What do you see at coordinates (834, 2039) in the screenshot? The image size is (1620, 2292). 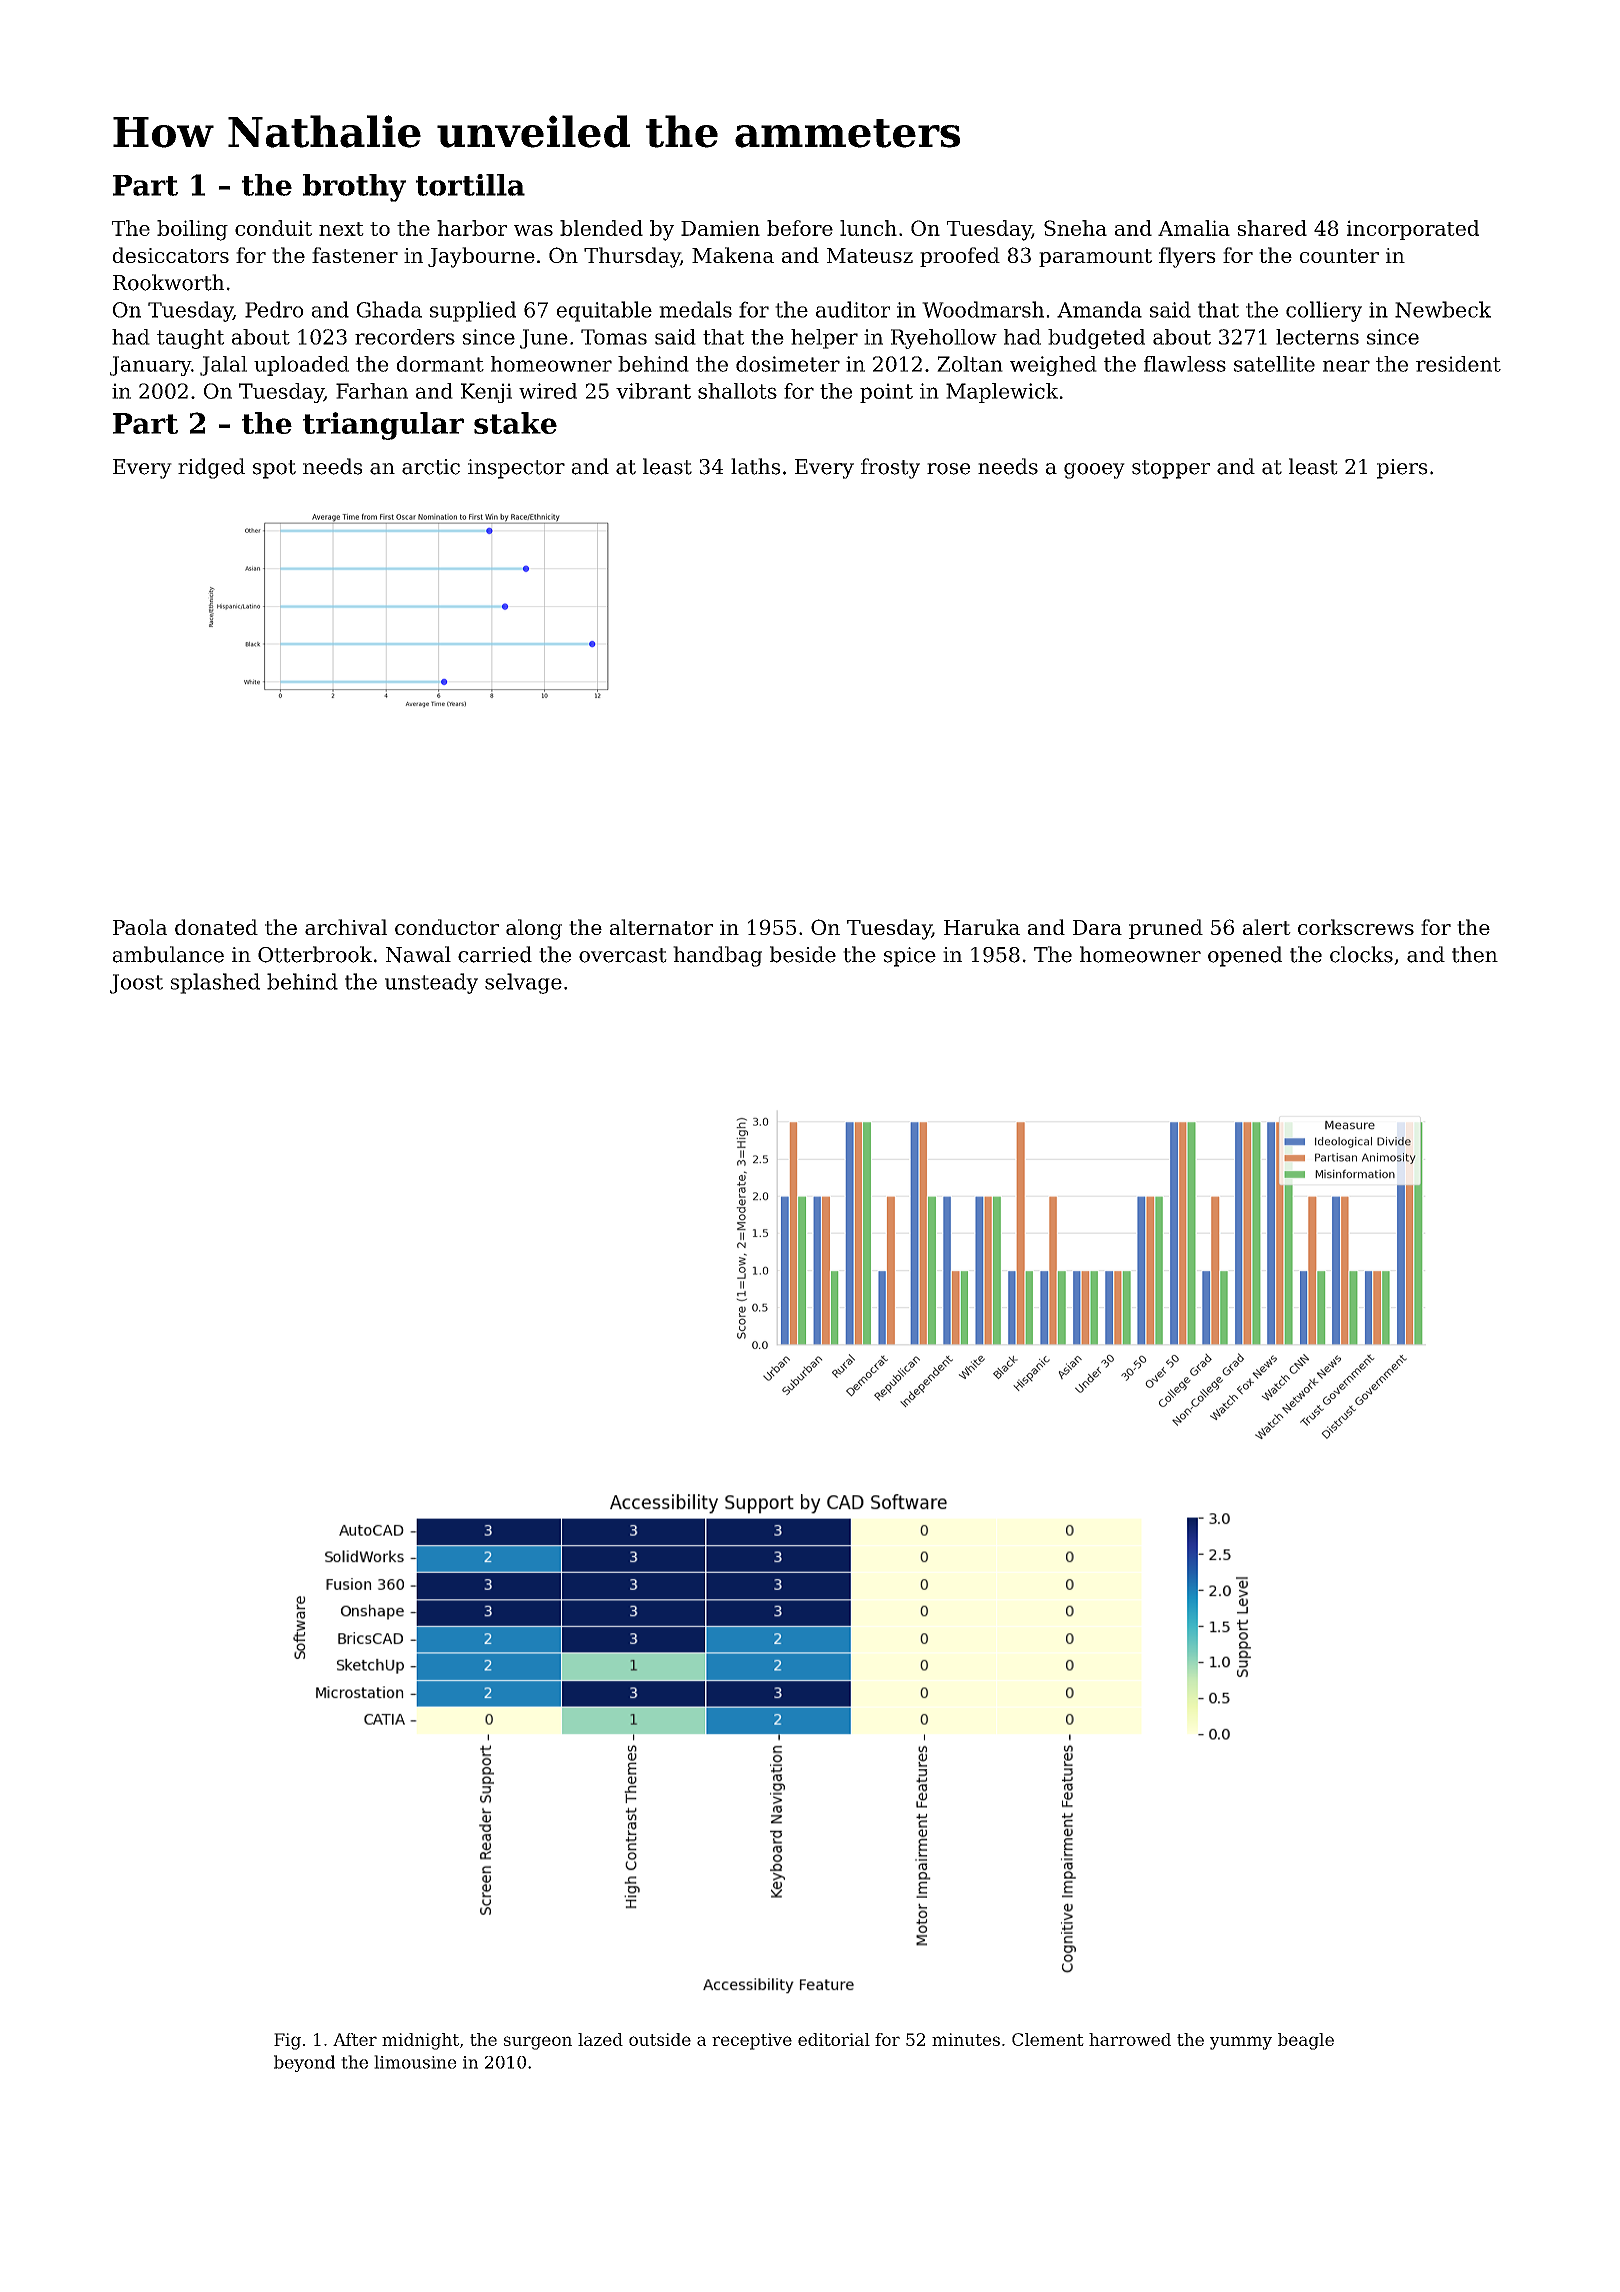 I see `editorial` at bounding box center [834, 2039].
